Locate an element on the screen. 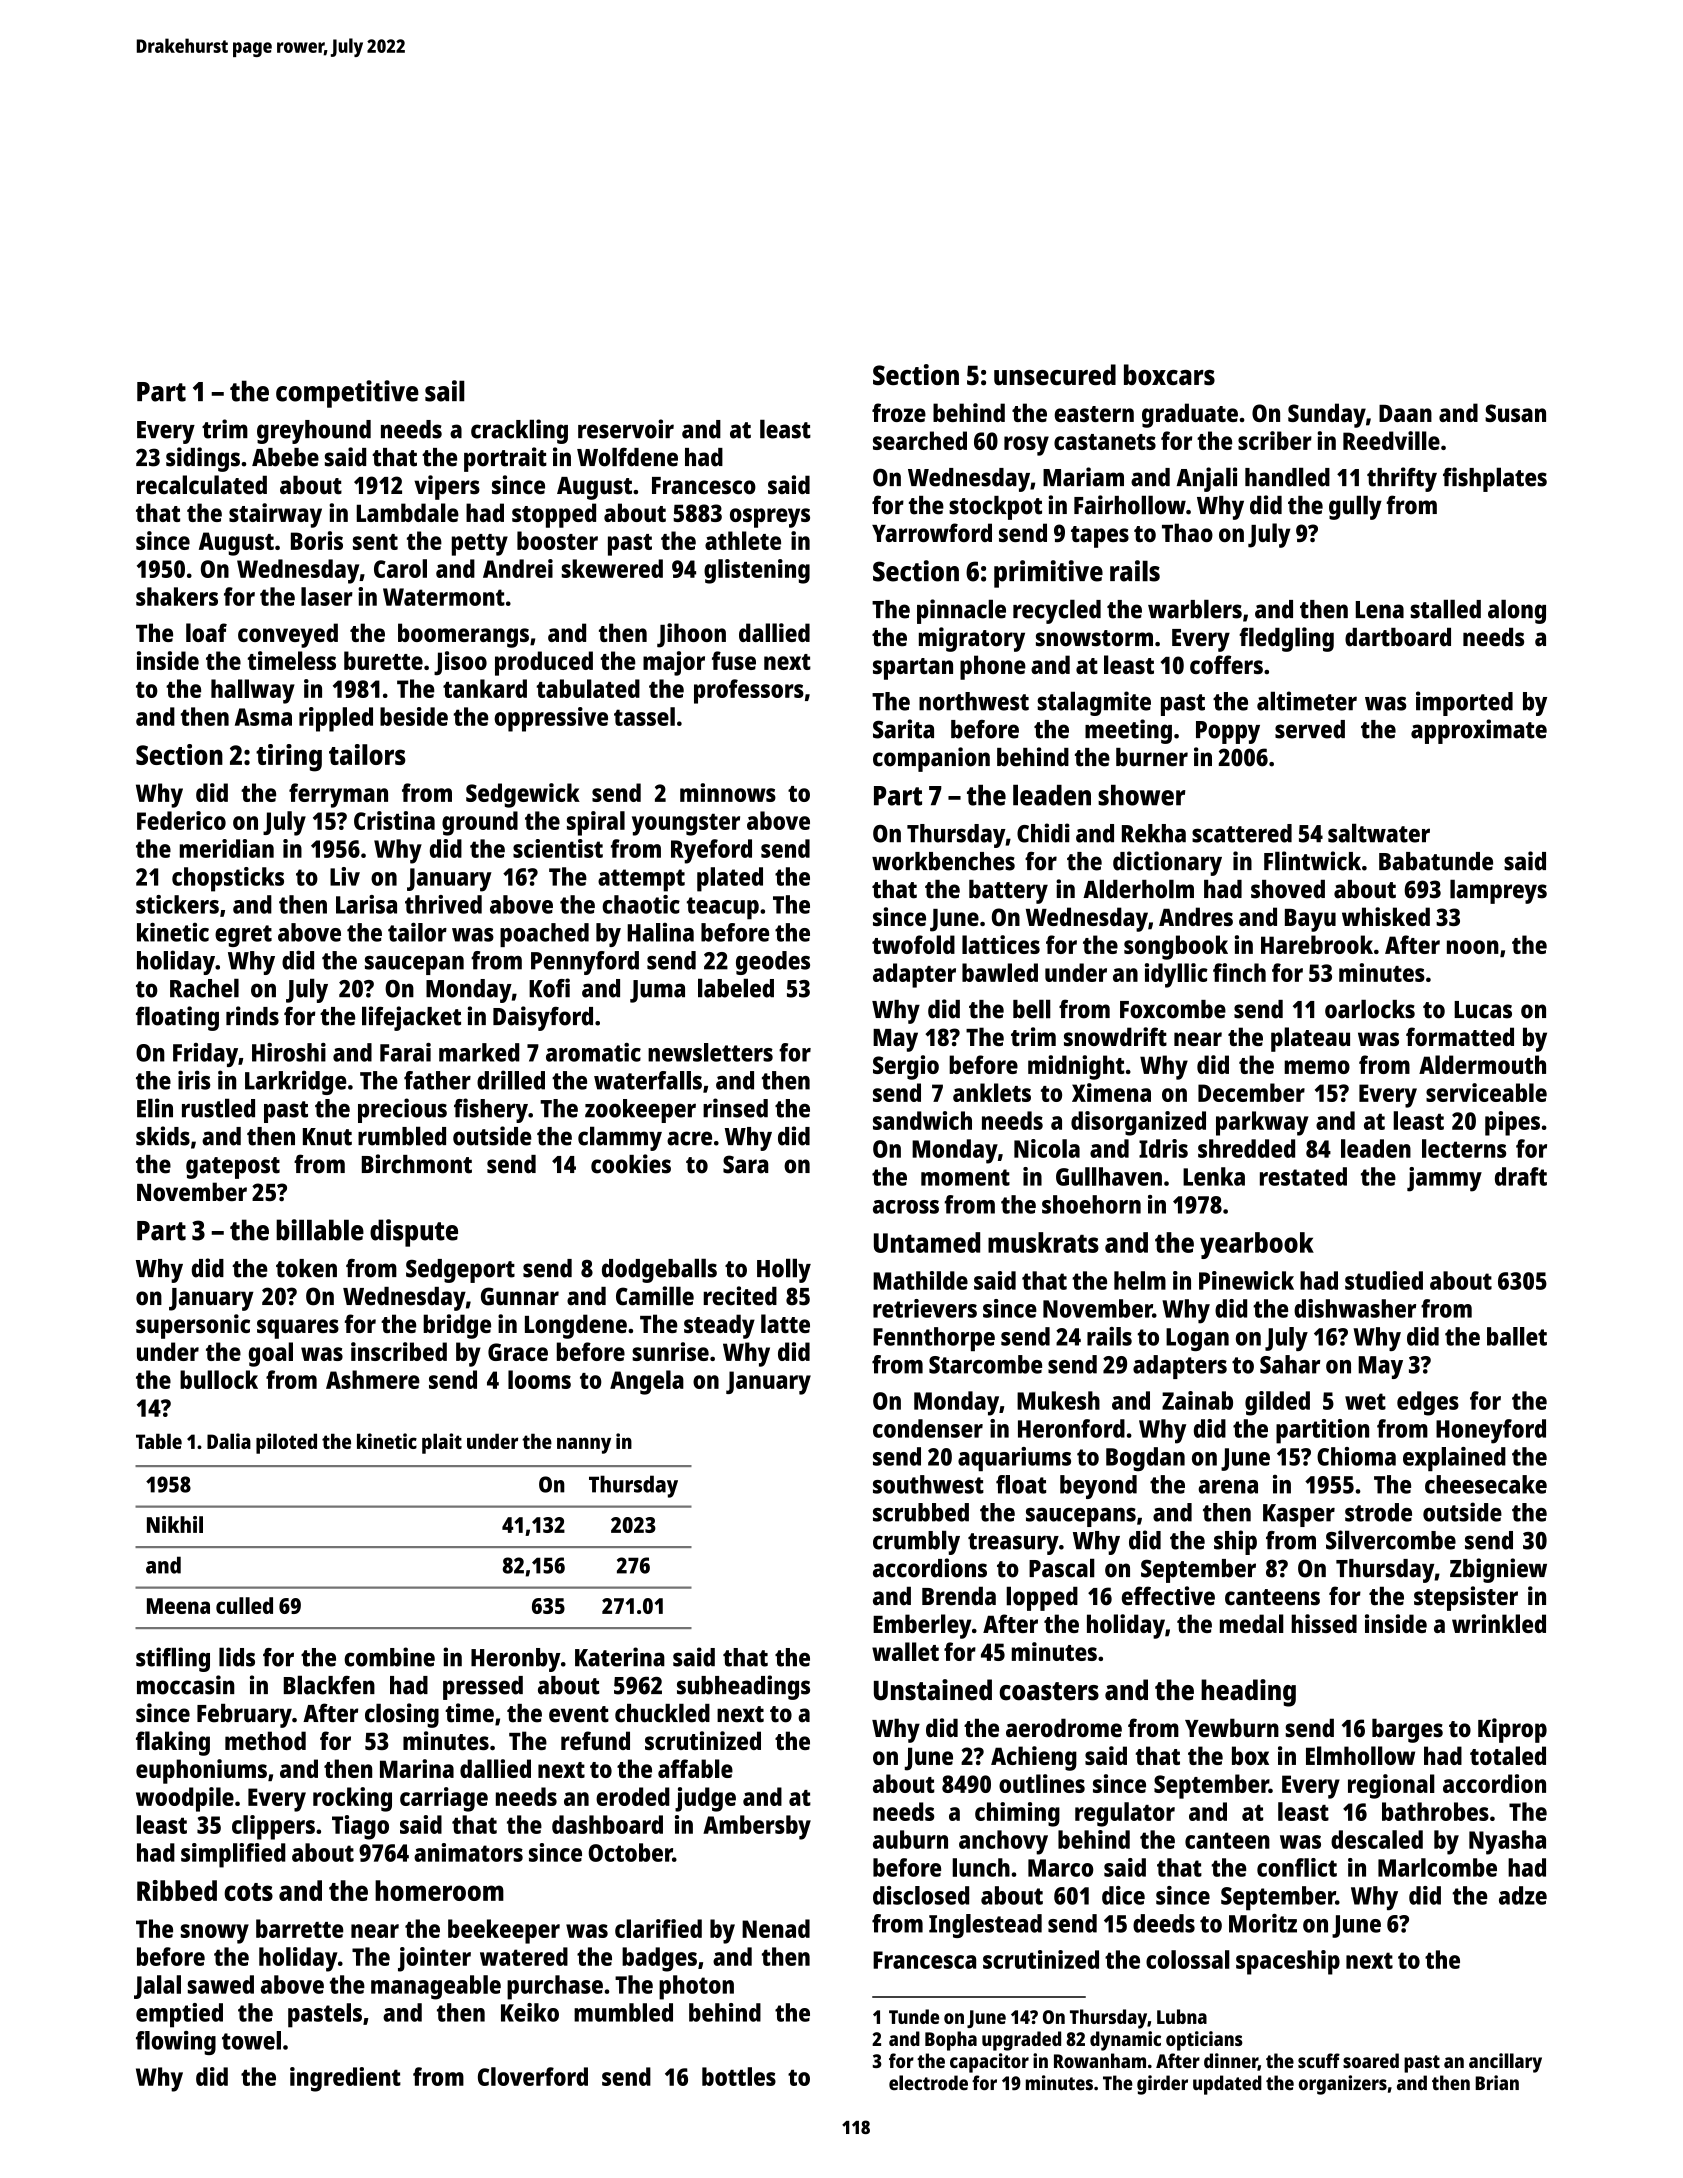 This screenshot has height=2178, width=1683. organizers is located at coordinates (1343, 2085).
